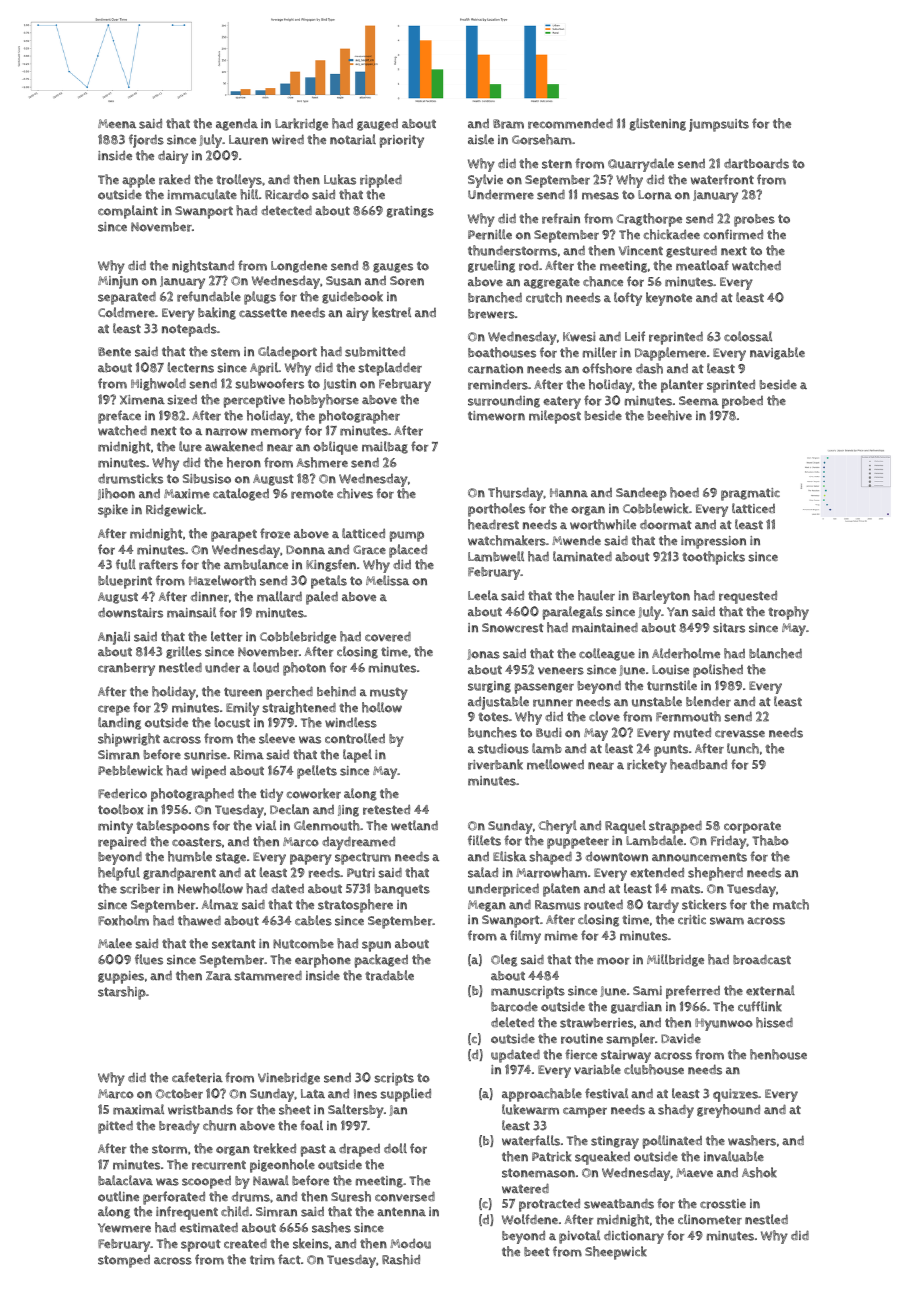 Image resolution: width=908 pixels, height=1316 pixels. What do you see at coordinates (402, 141) in the screenshot?
I see `priority` at bounding box center [402, 141].
